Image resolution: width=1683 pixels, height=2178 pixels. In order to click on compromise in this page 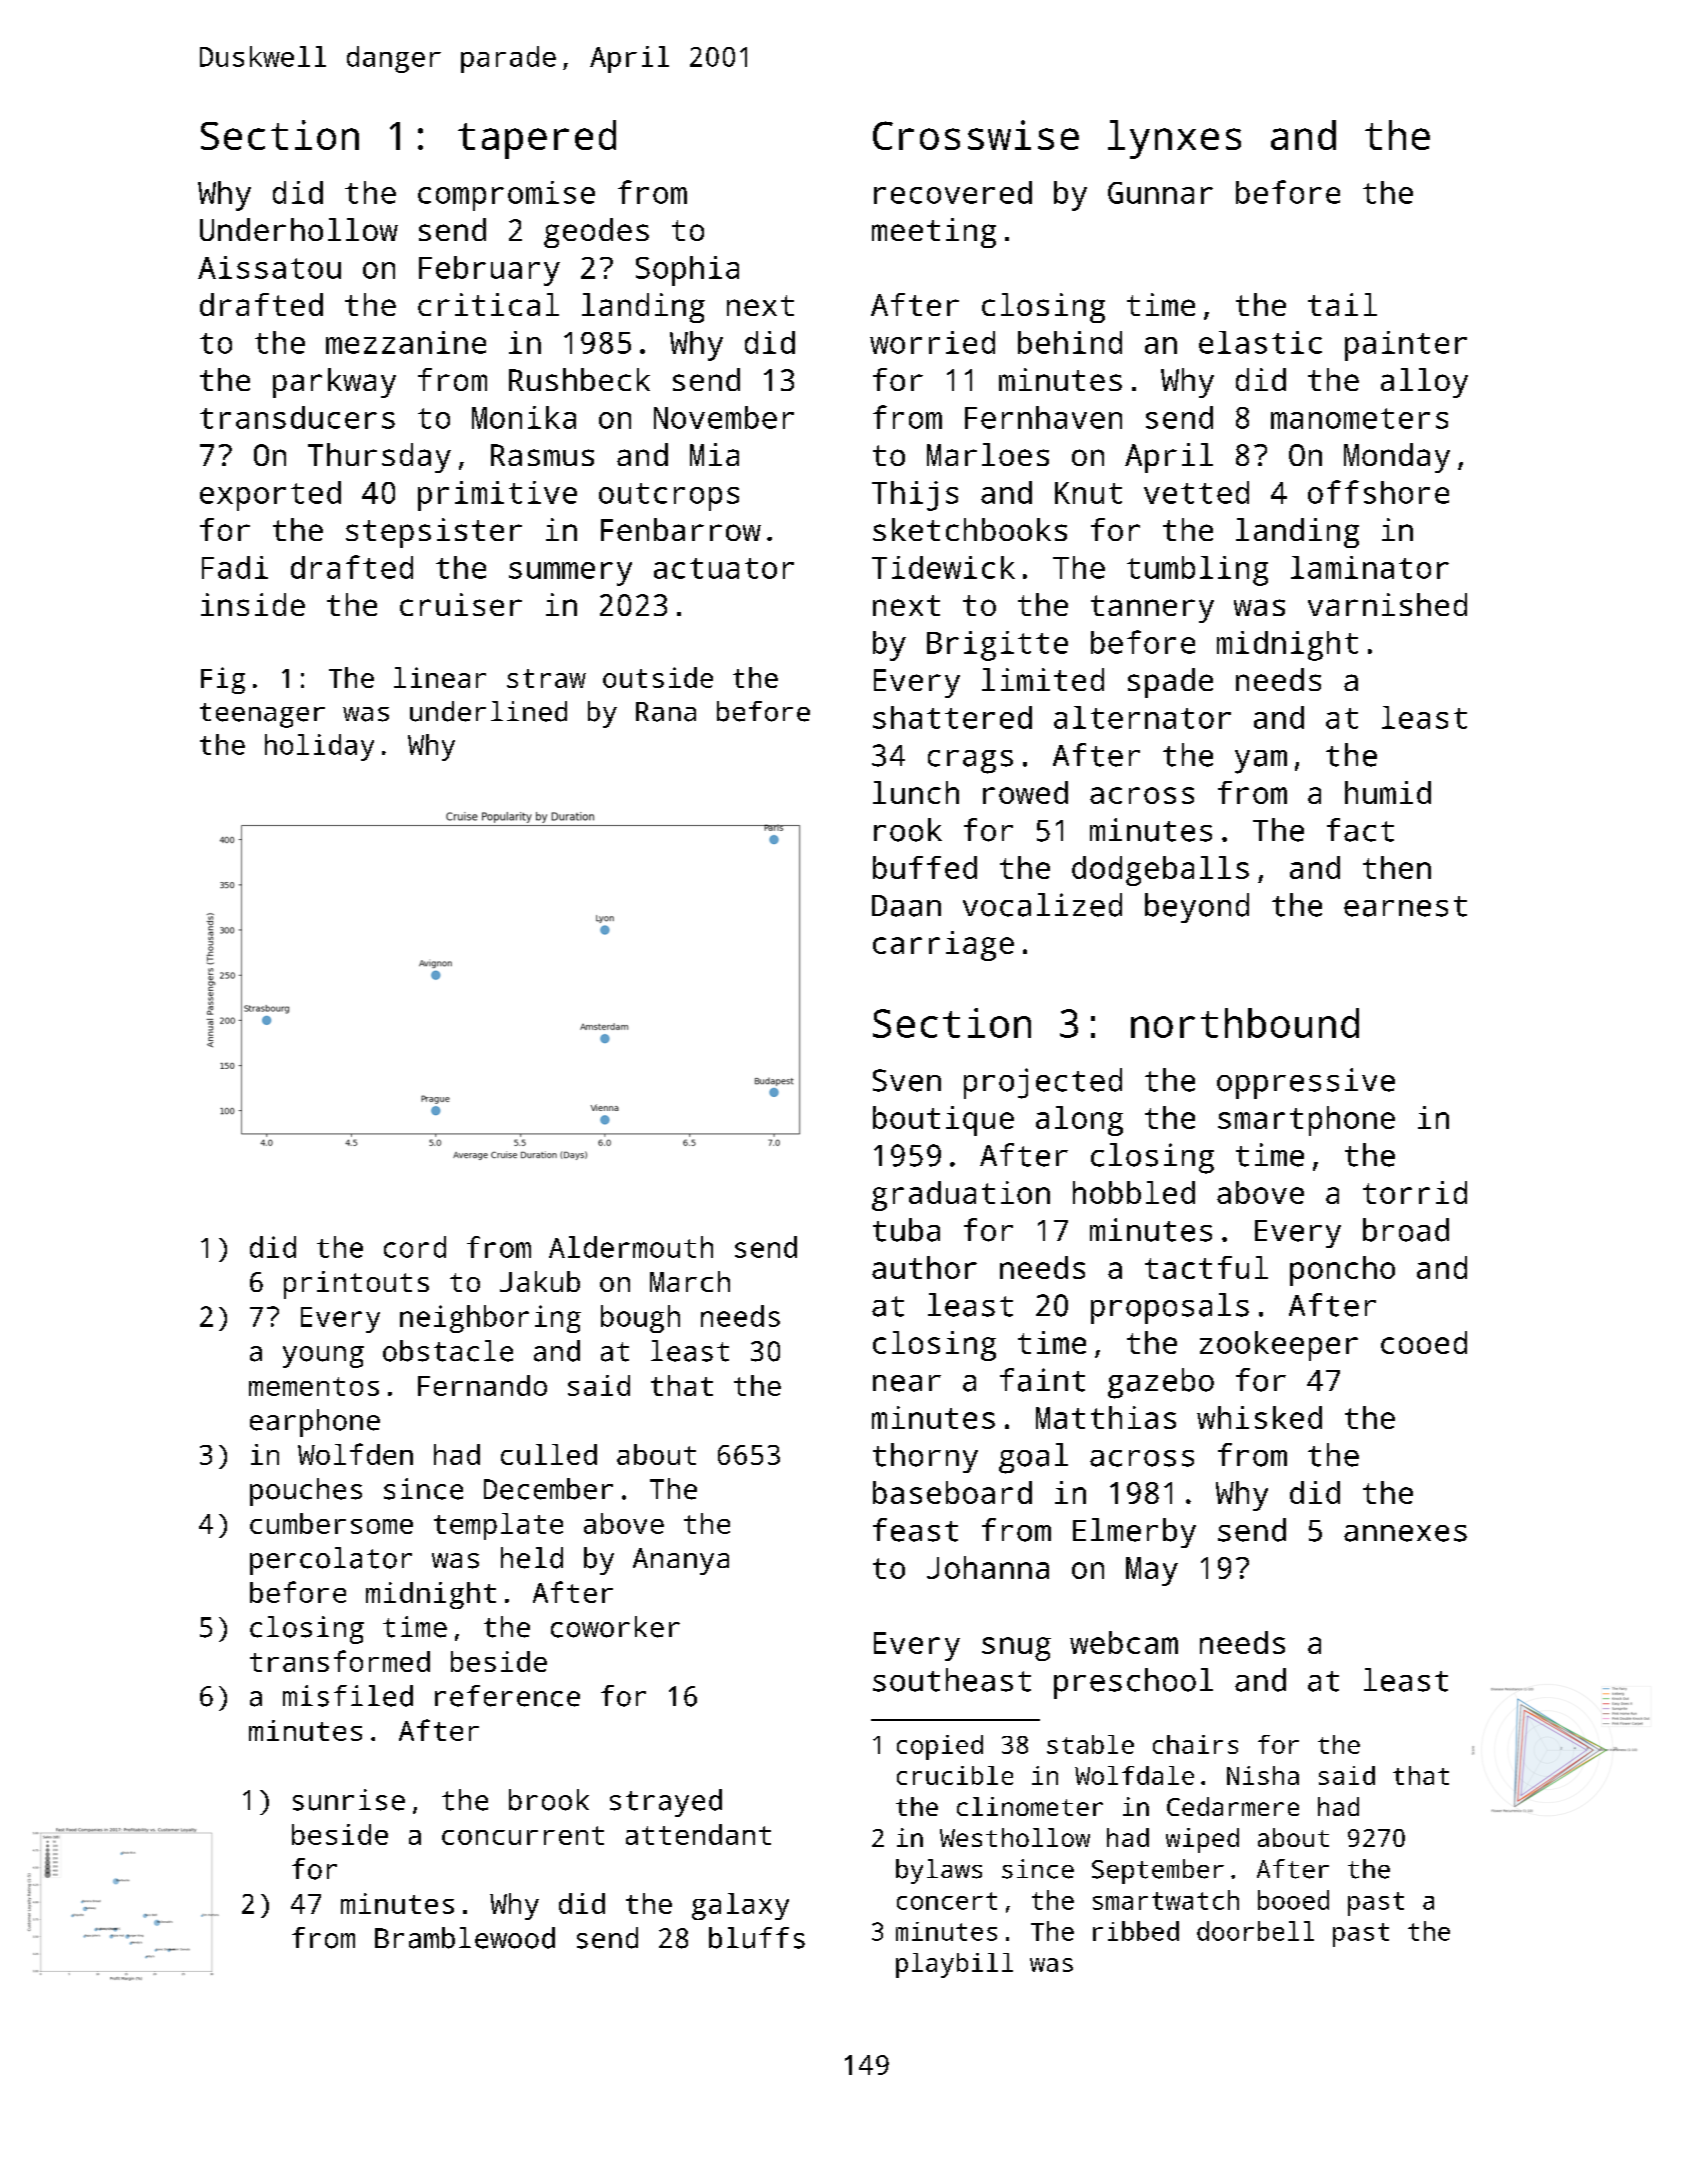, I will do `click(506, 196)`.
